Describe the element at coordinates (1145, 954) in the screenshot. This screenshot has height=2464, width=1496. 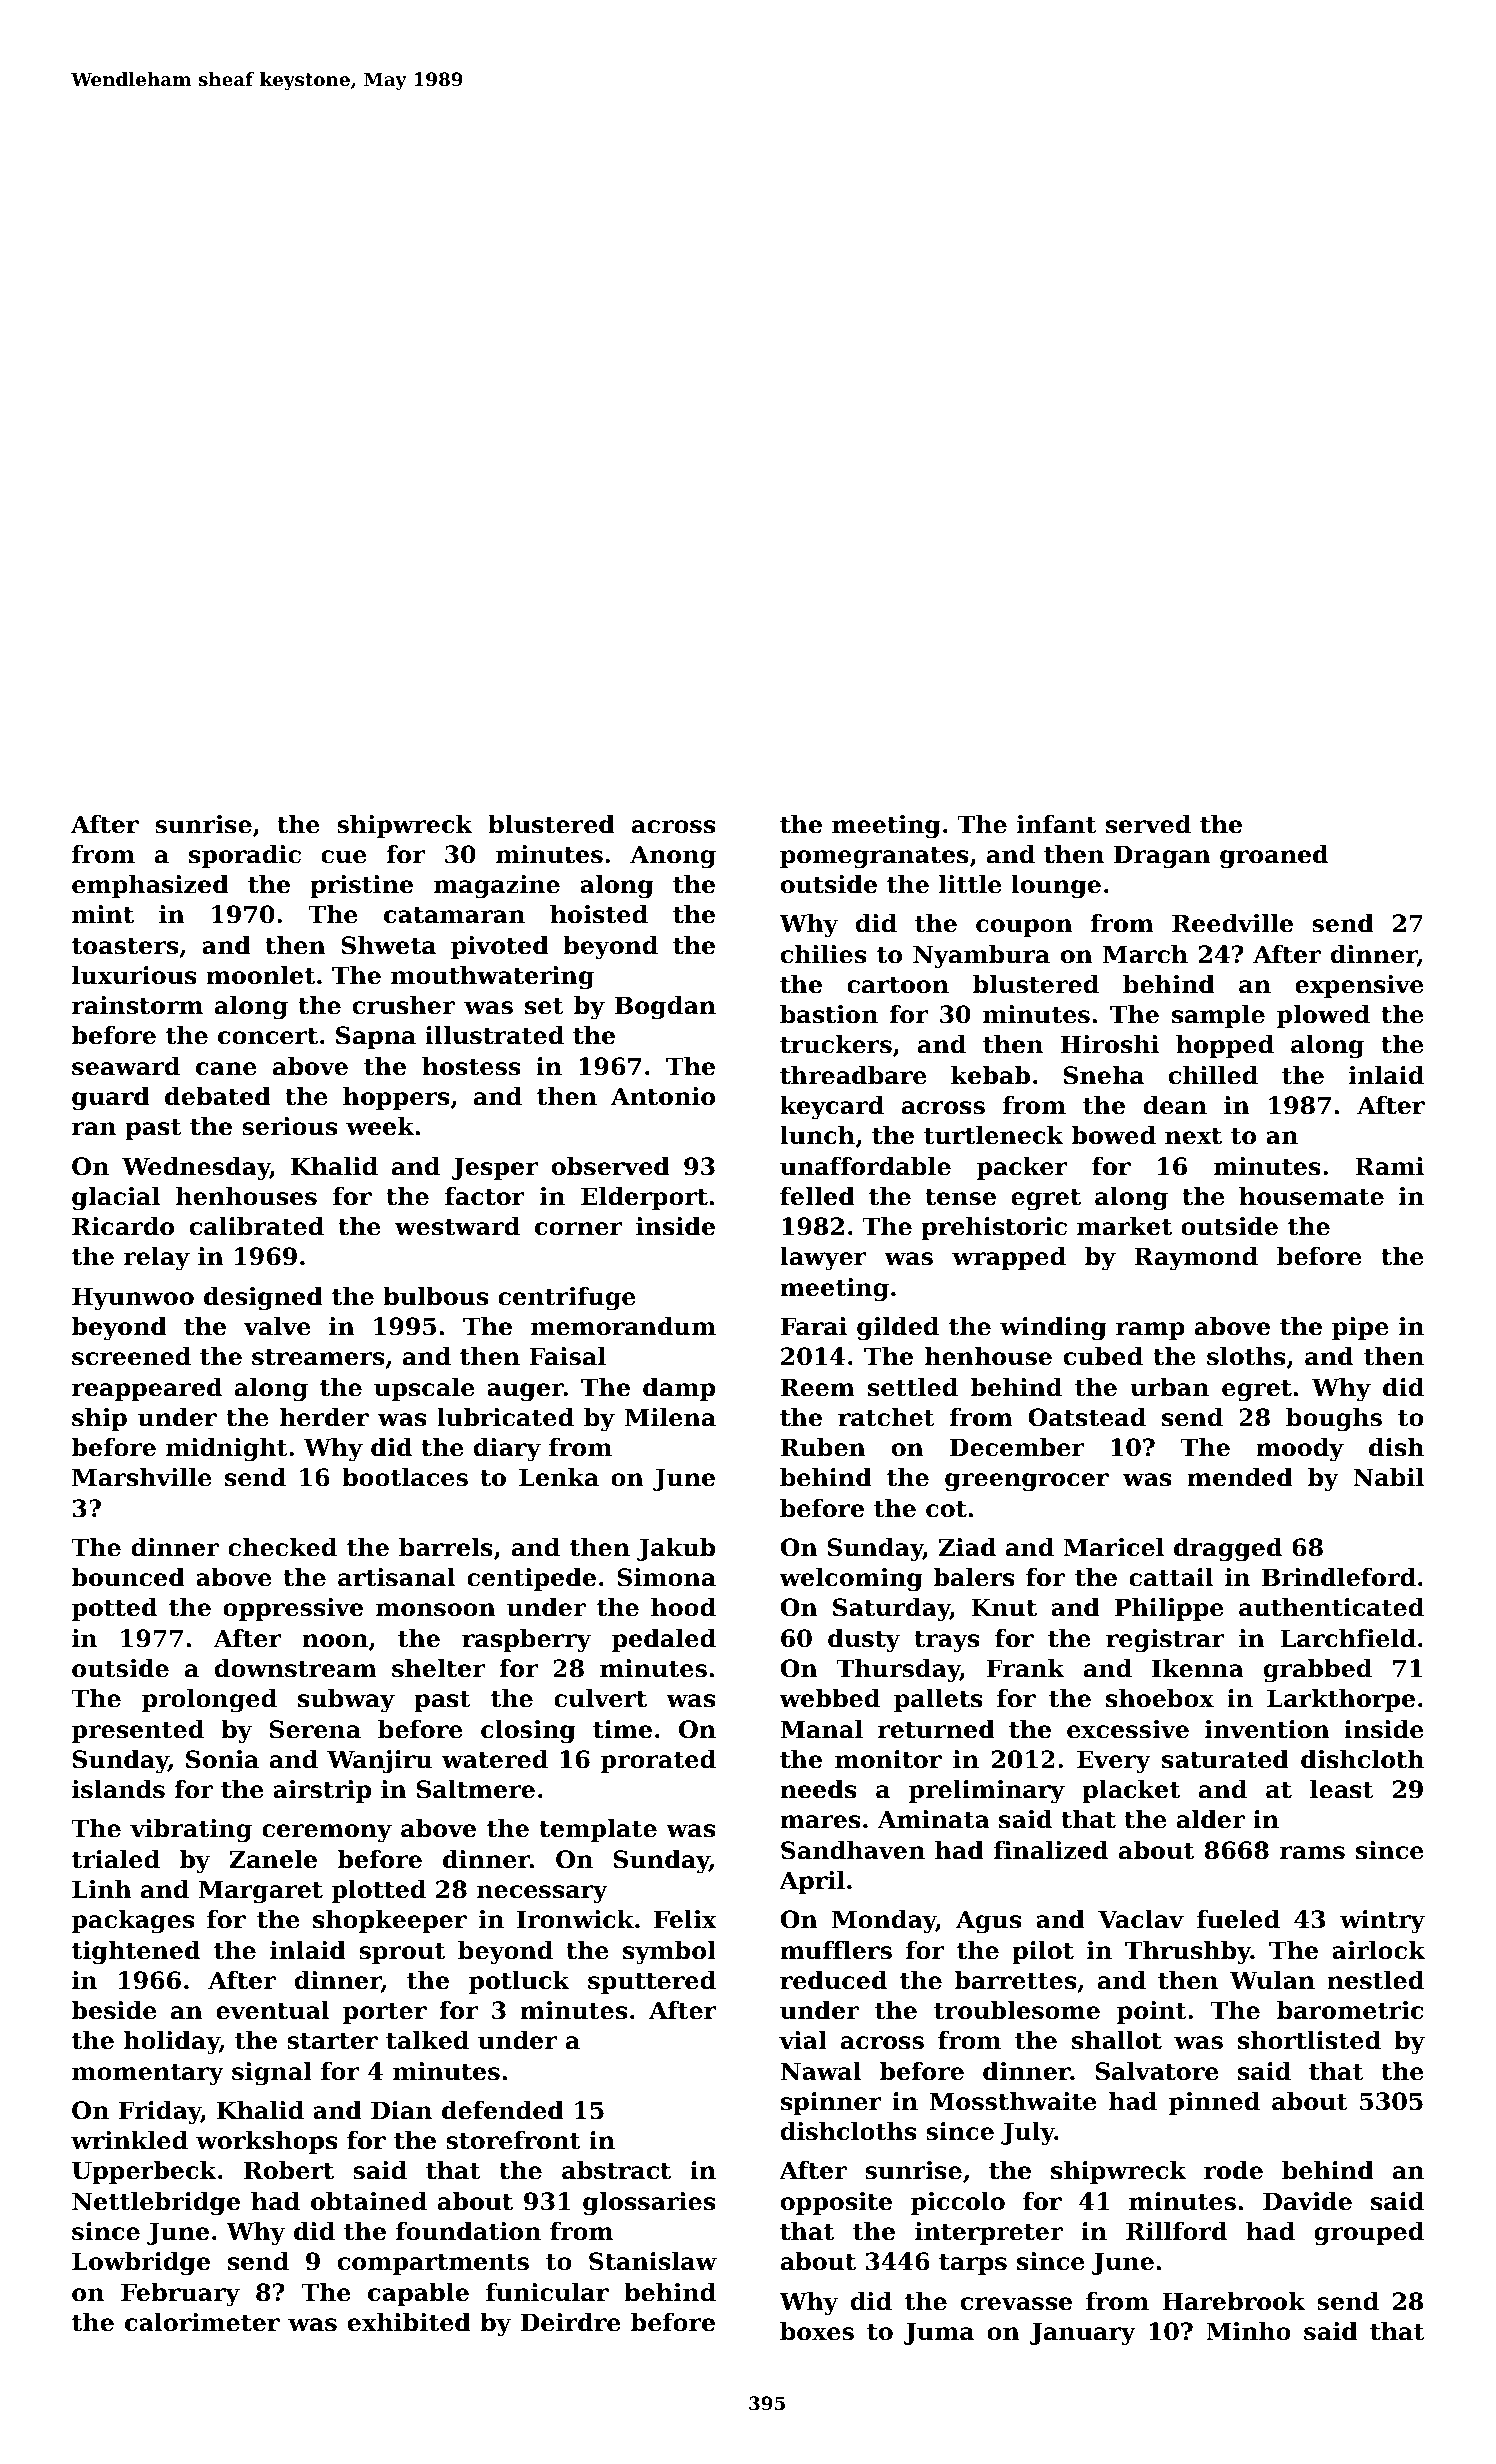
I see `March` at that location.
